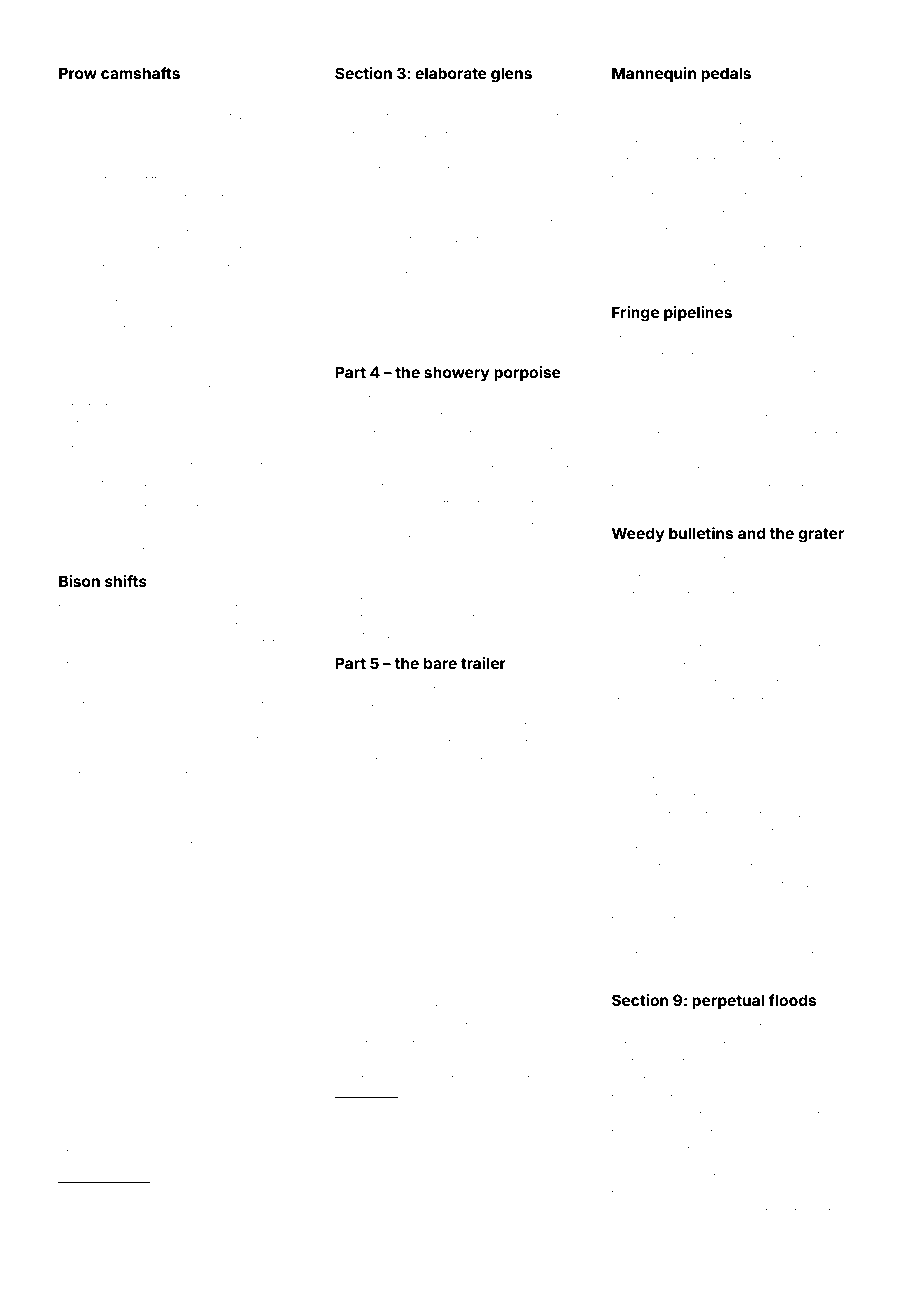 The width and height of the page is (908, 1316). Describe the element at coordinates (126, 581) in the page. I see `shifts` at that location.
